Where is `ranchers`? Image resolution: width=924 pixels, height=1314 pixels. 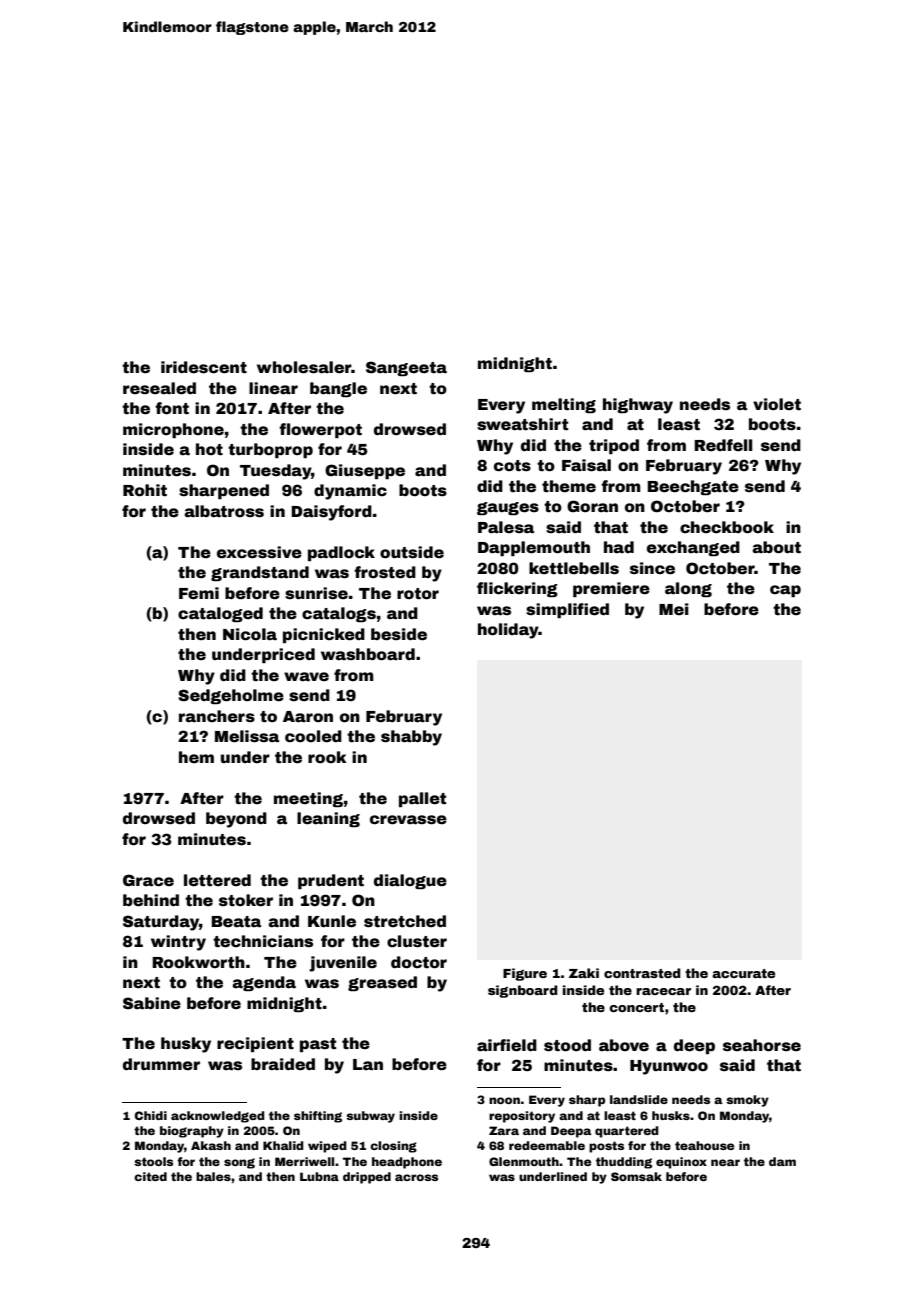
ranchers is located at coordinates (217, 716).
